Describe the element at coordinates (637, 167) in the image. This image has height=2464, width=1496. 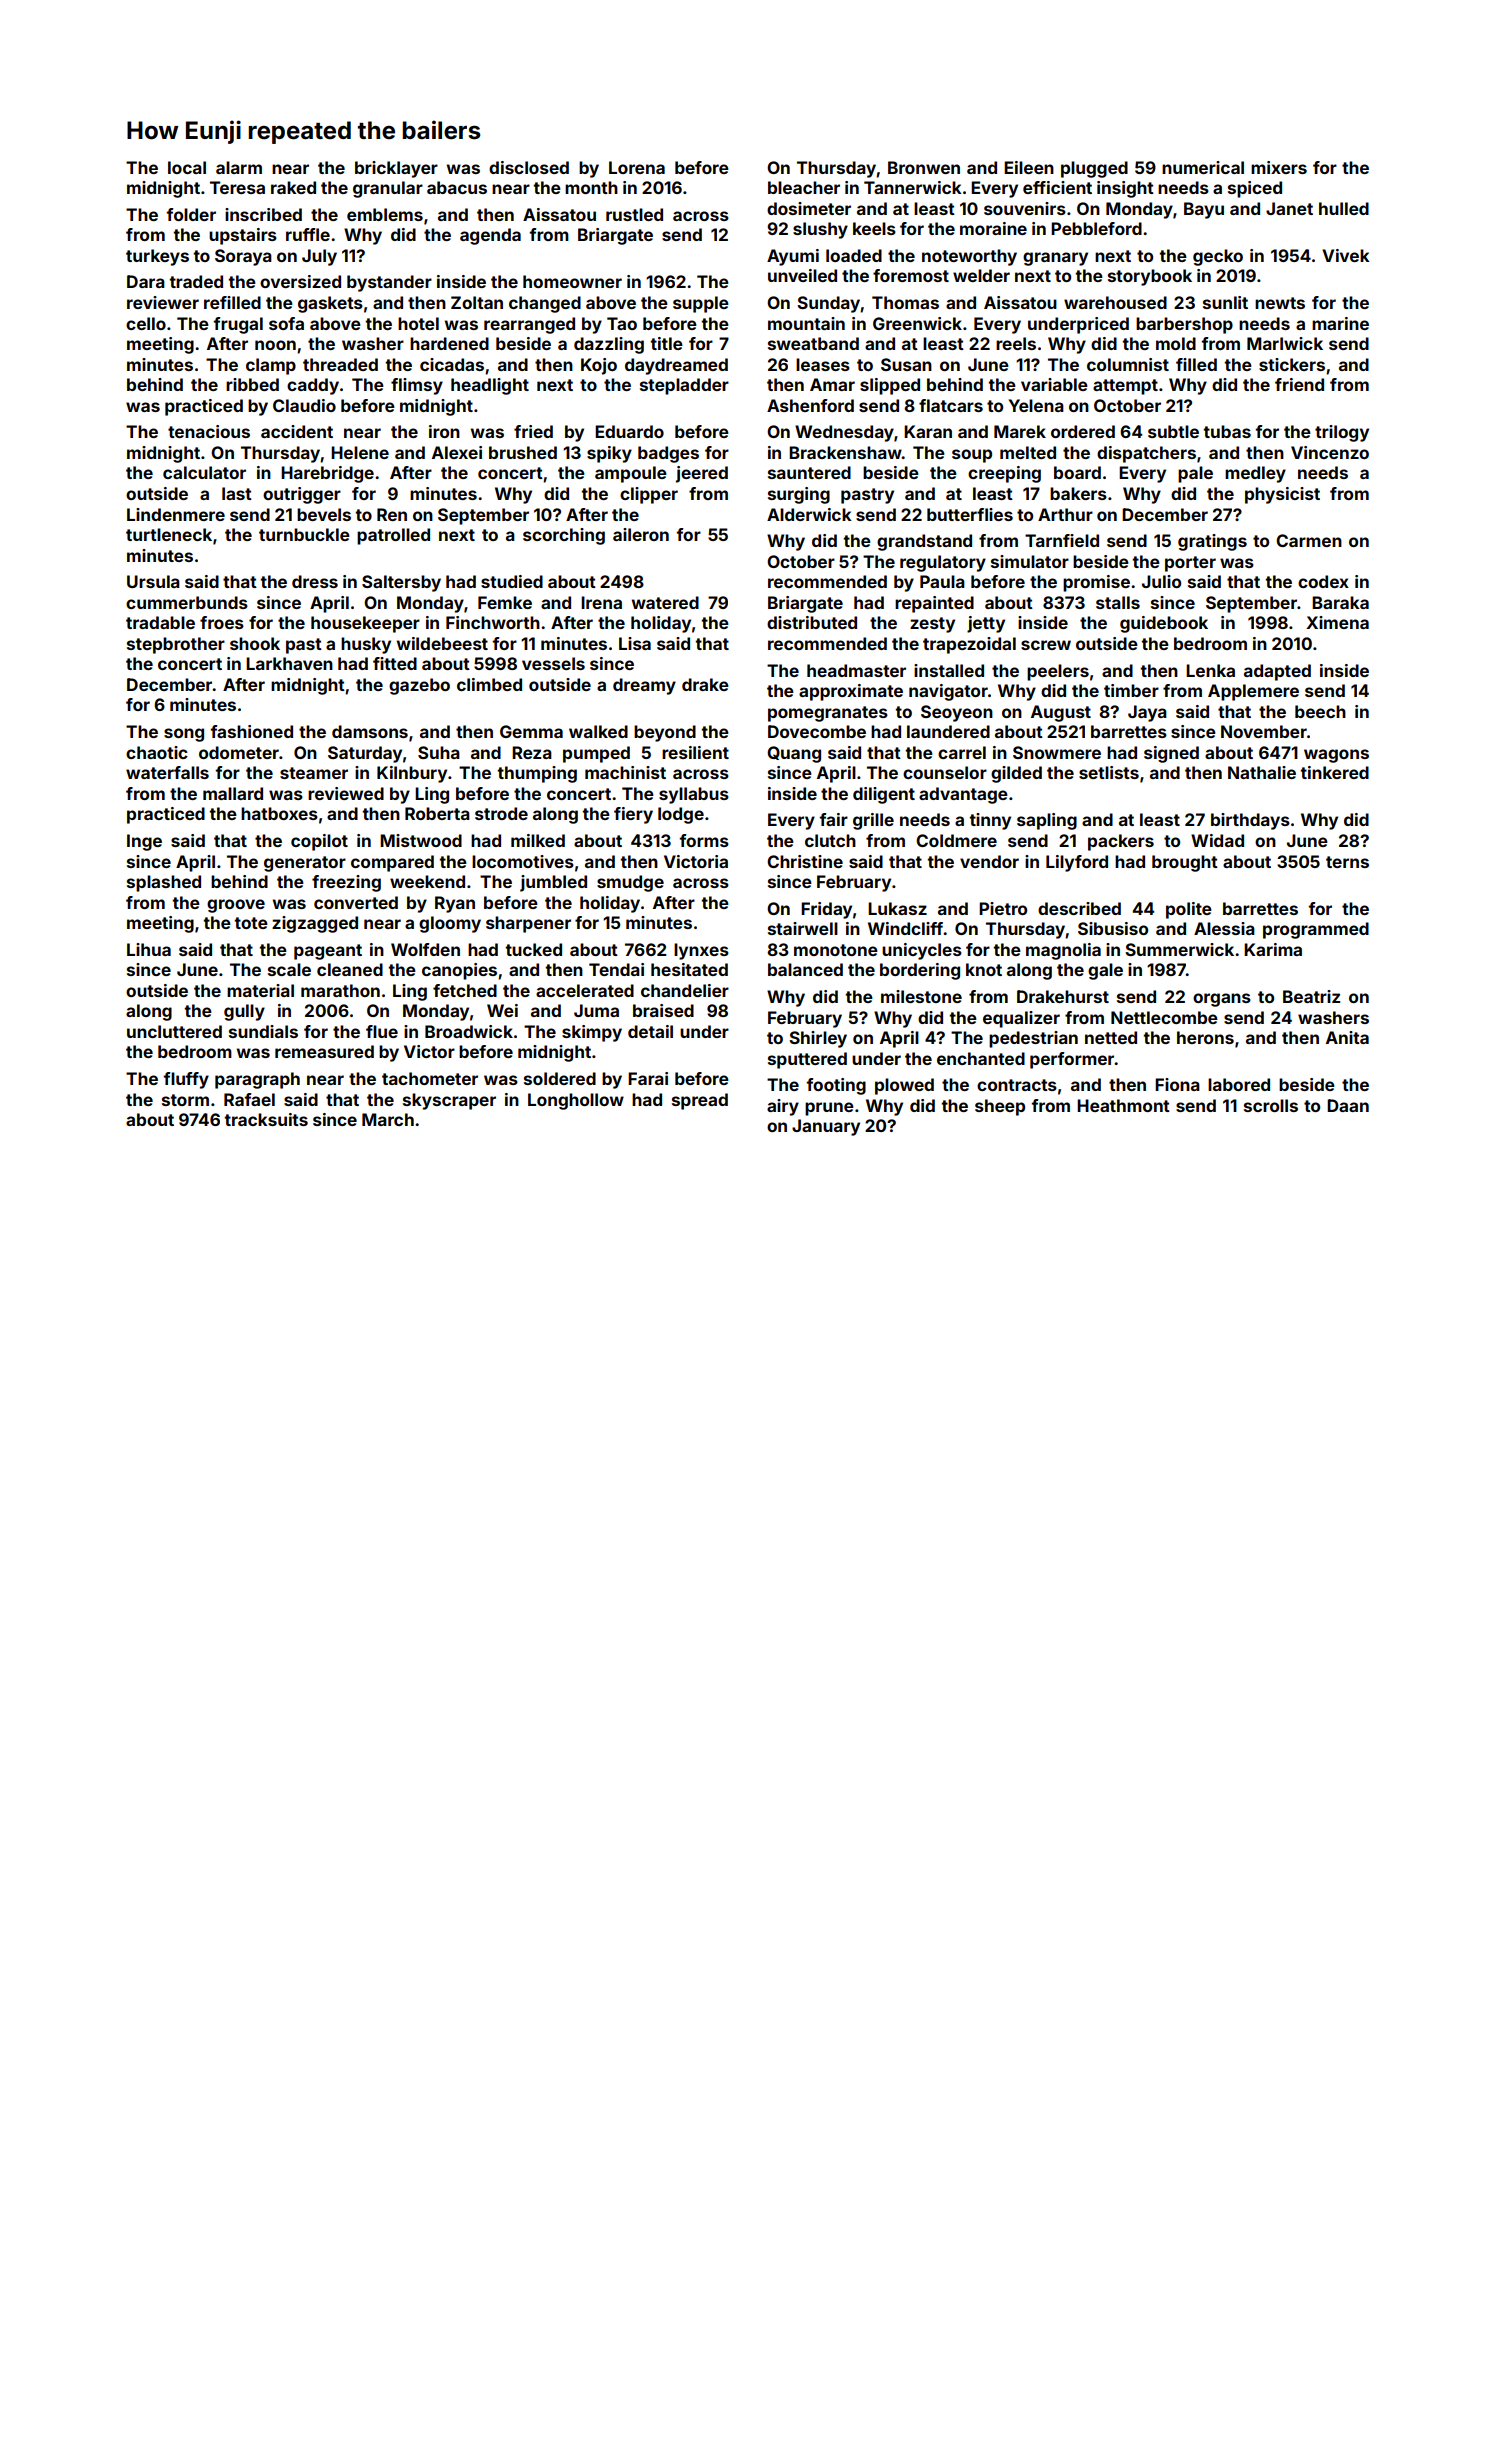
I see `Lorena` at that location.
